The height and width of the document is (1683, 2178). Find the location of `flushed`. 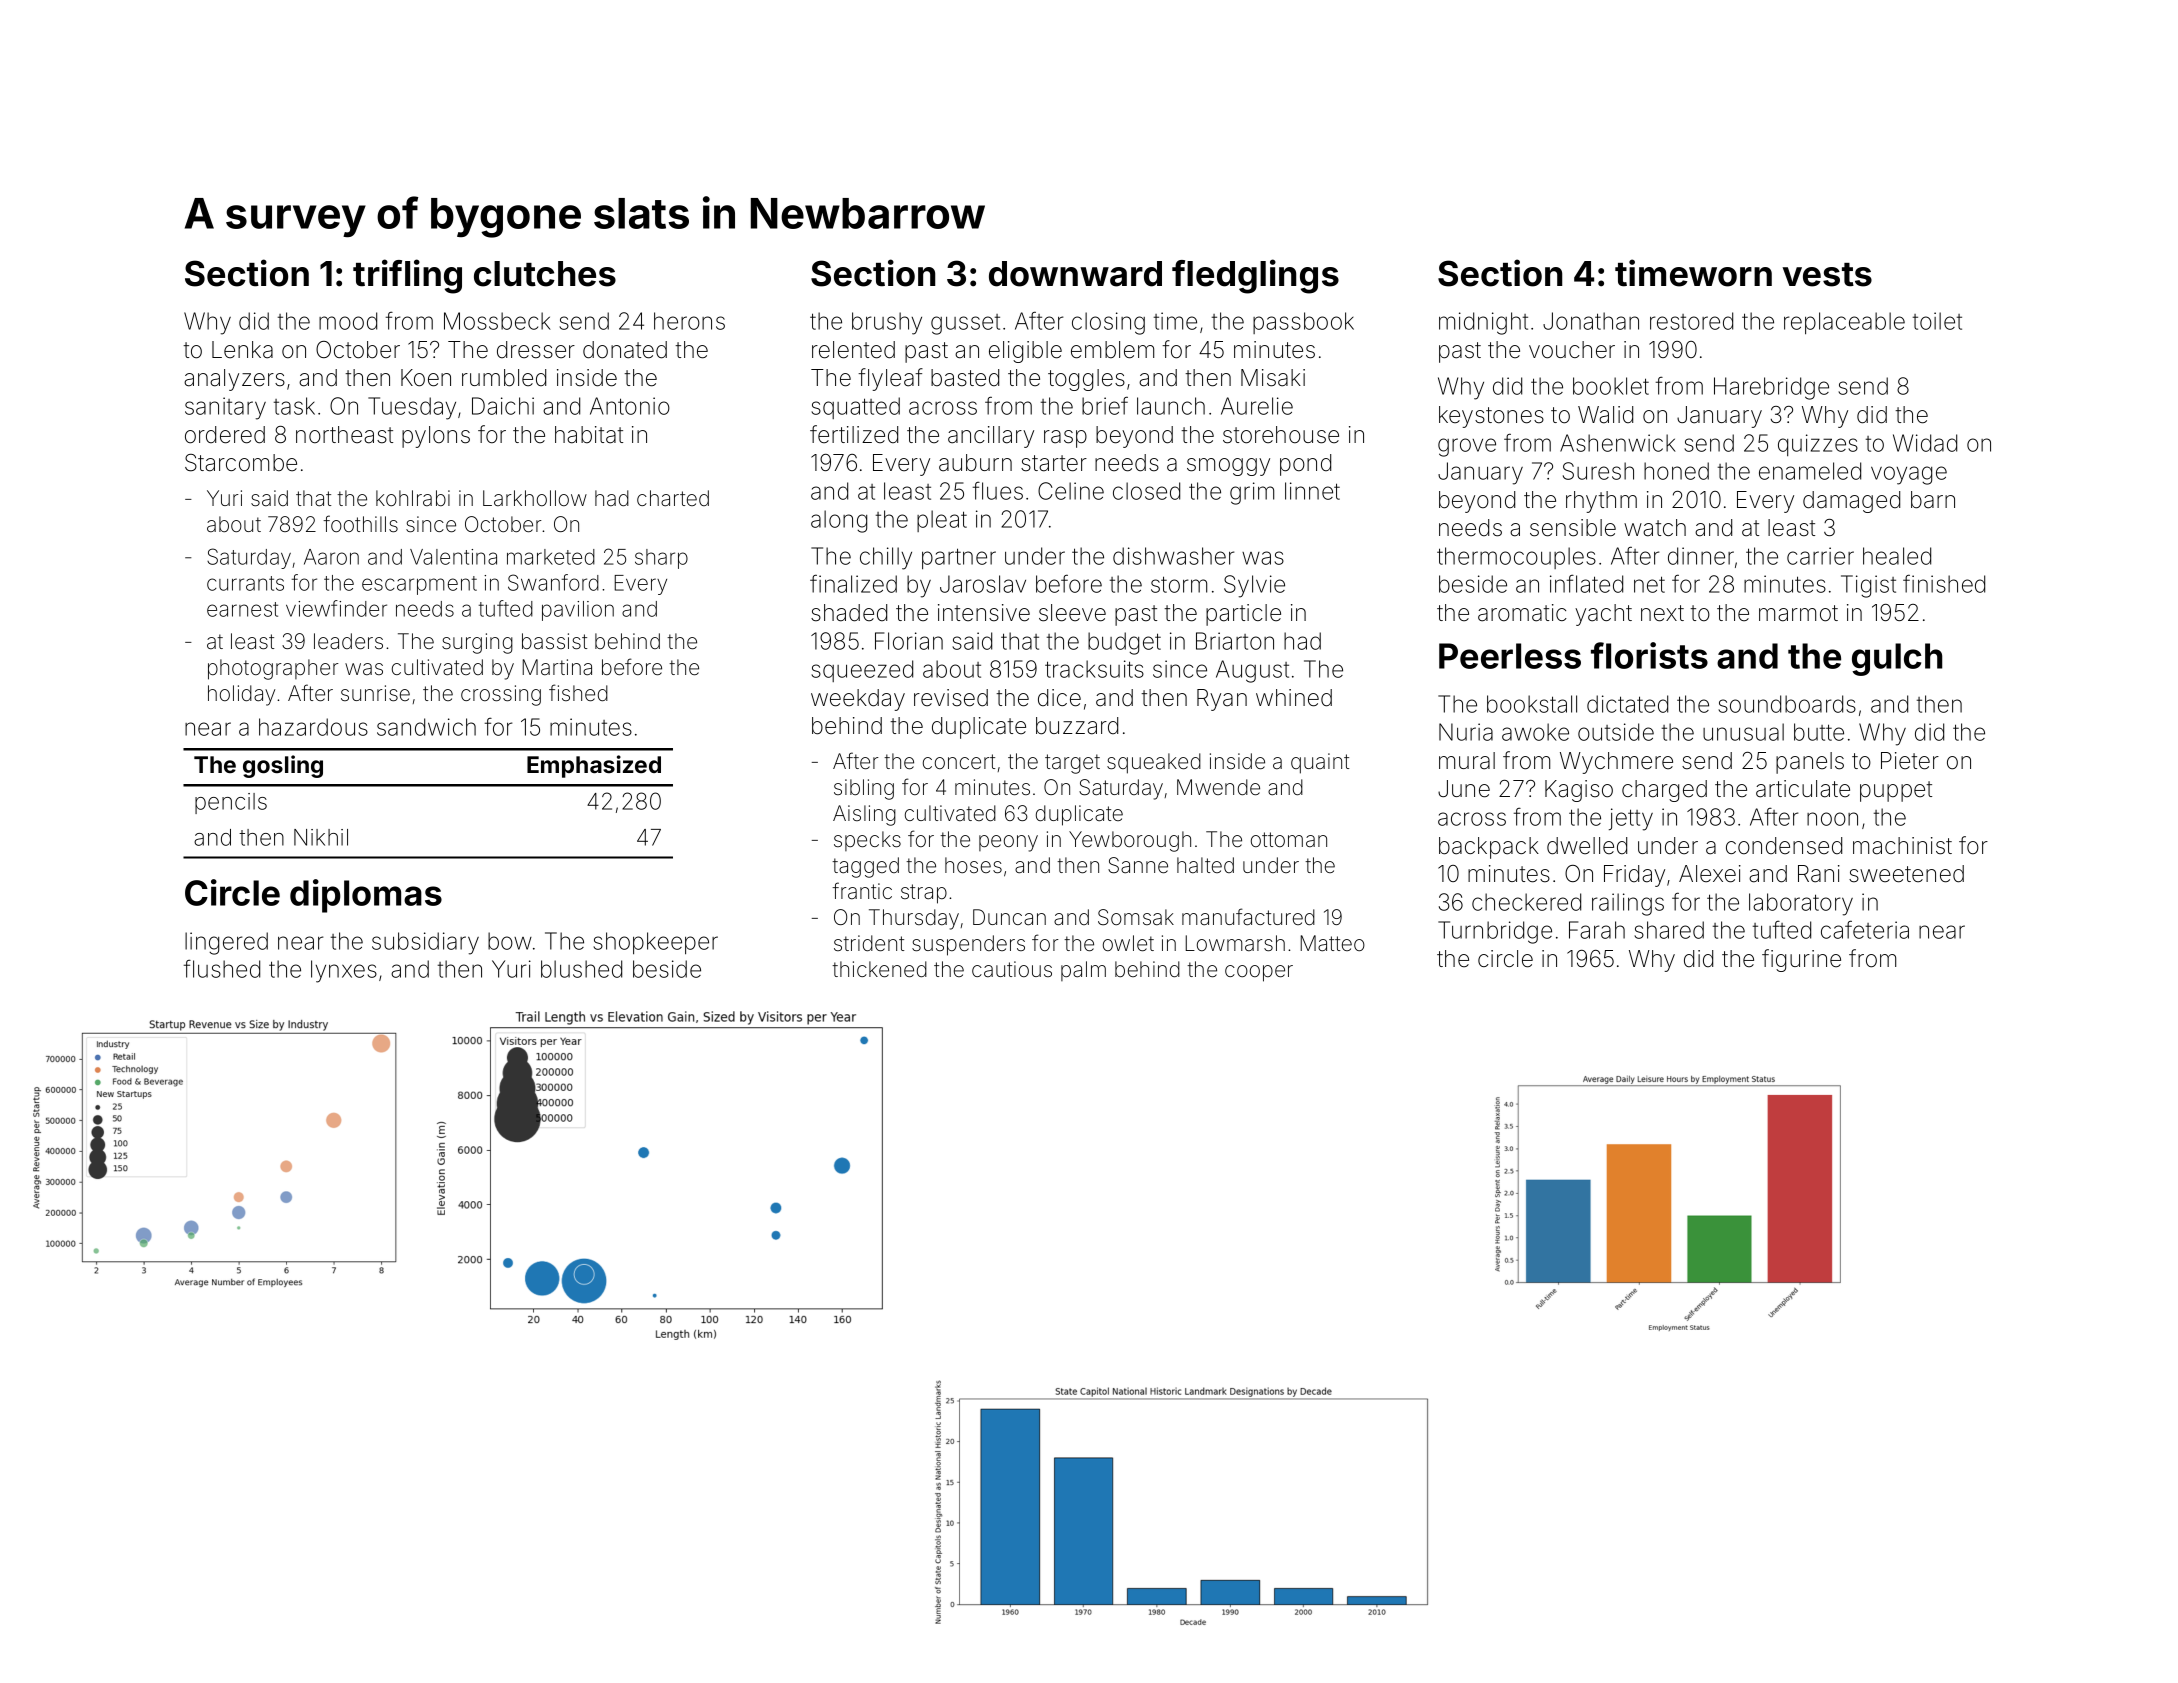

flushed is located at coordinates (222, 968).
